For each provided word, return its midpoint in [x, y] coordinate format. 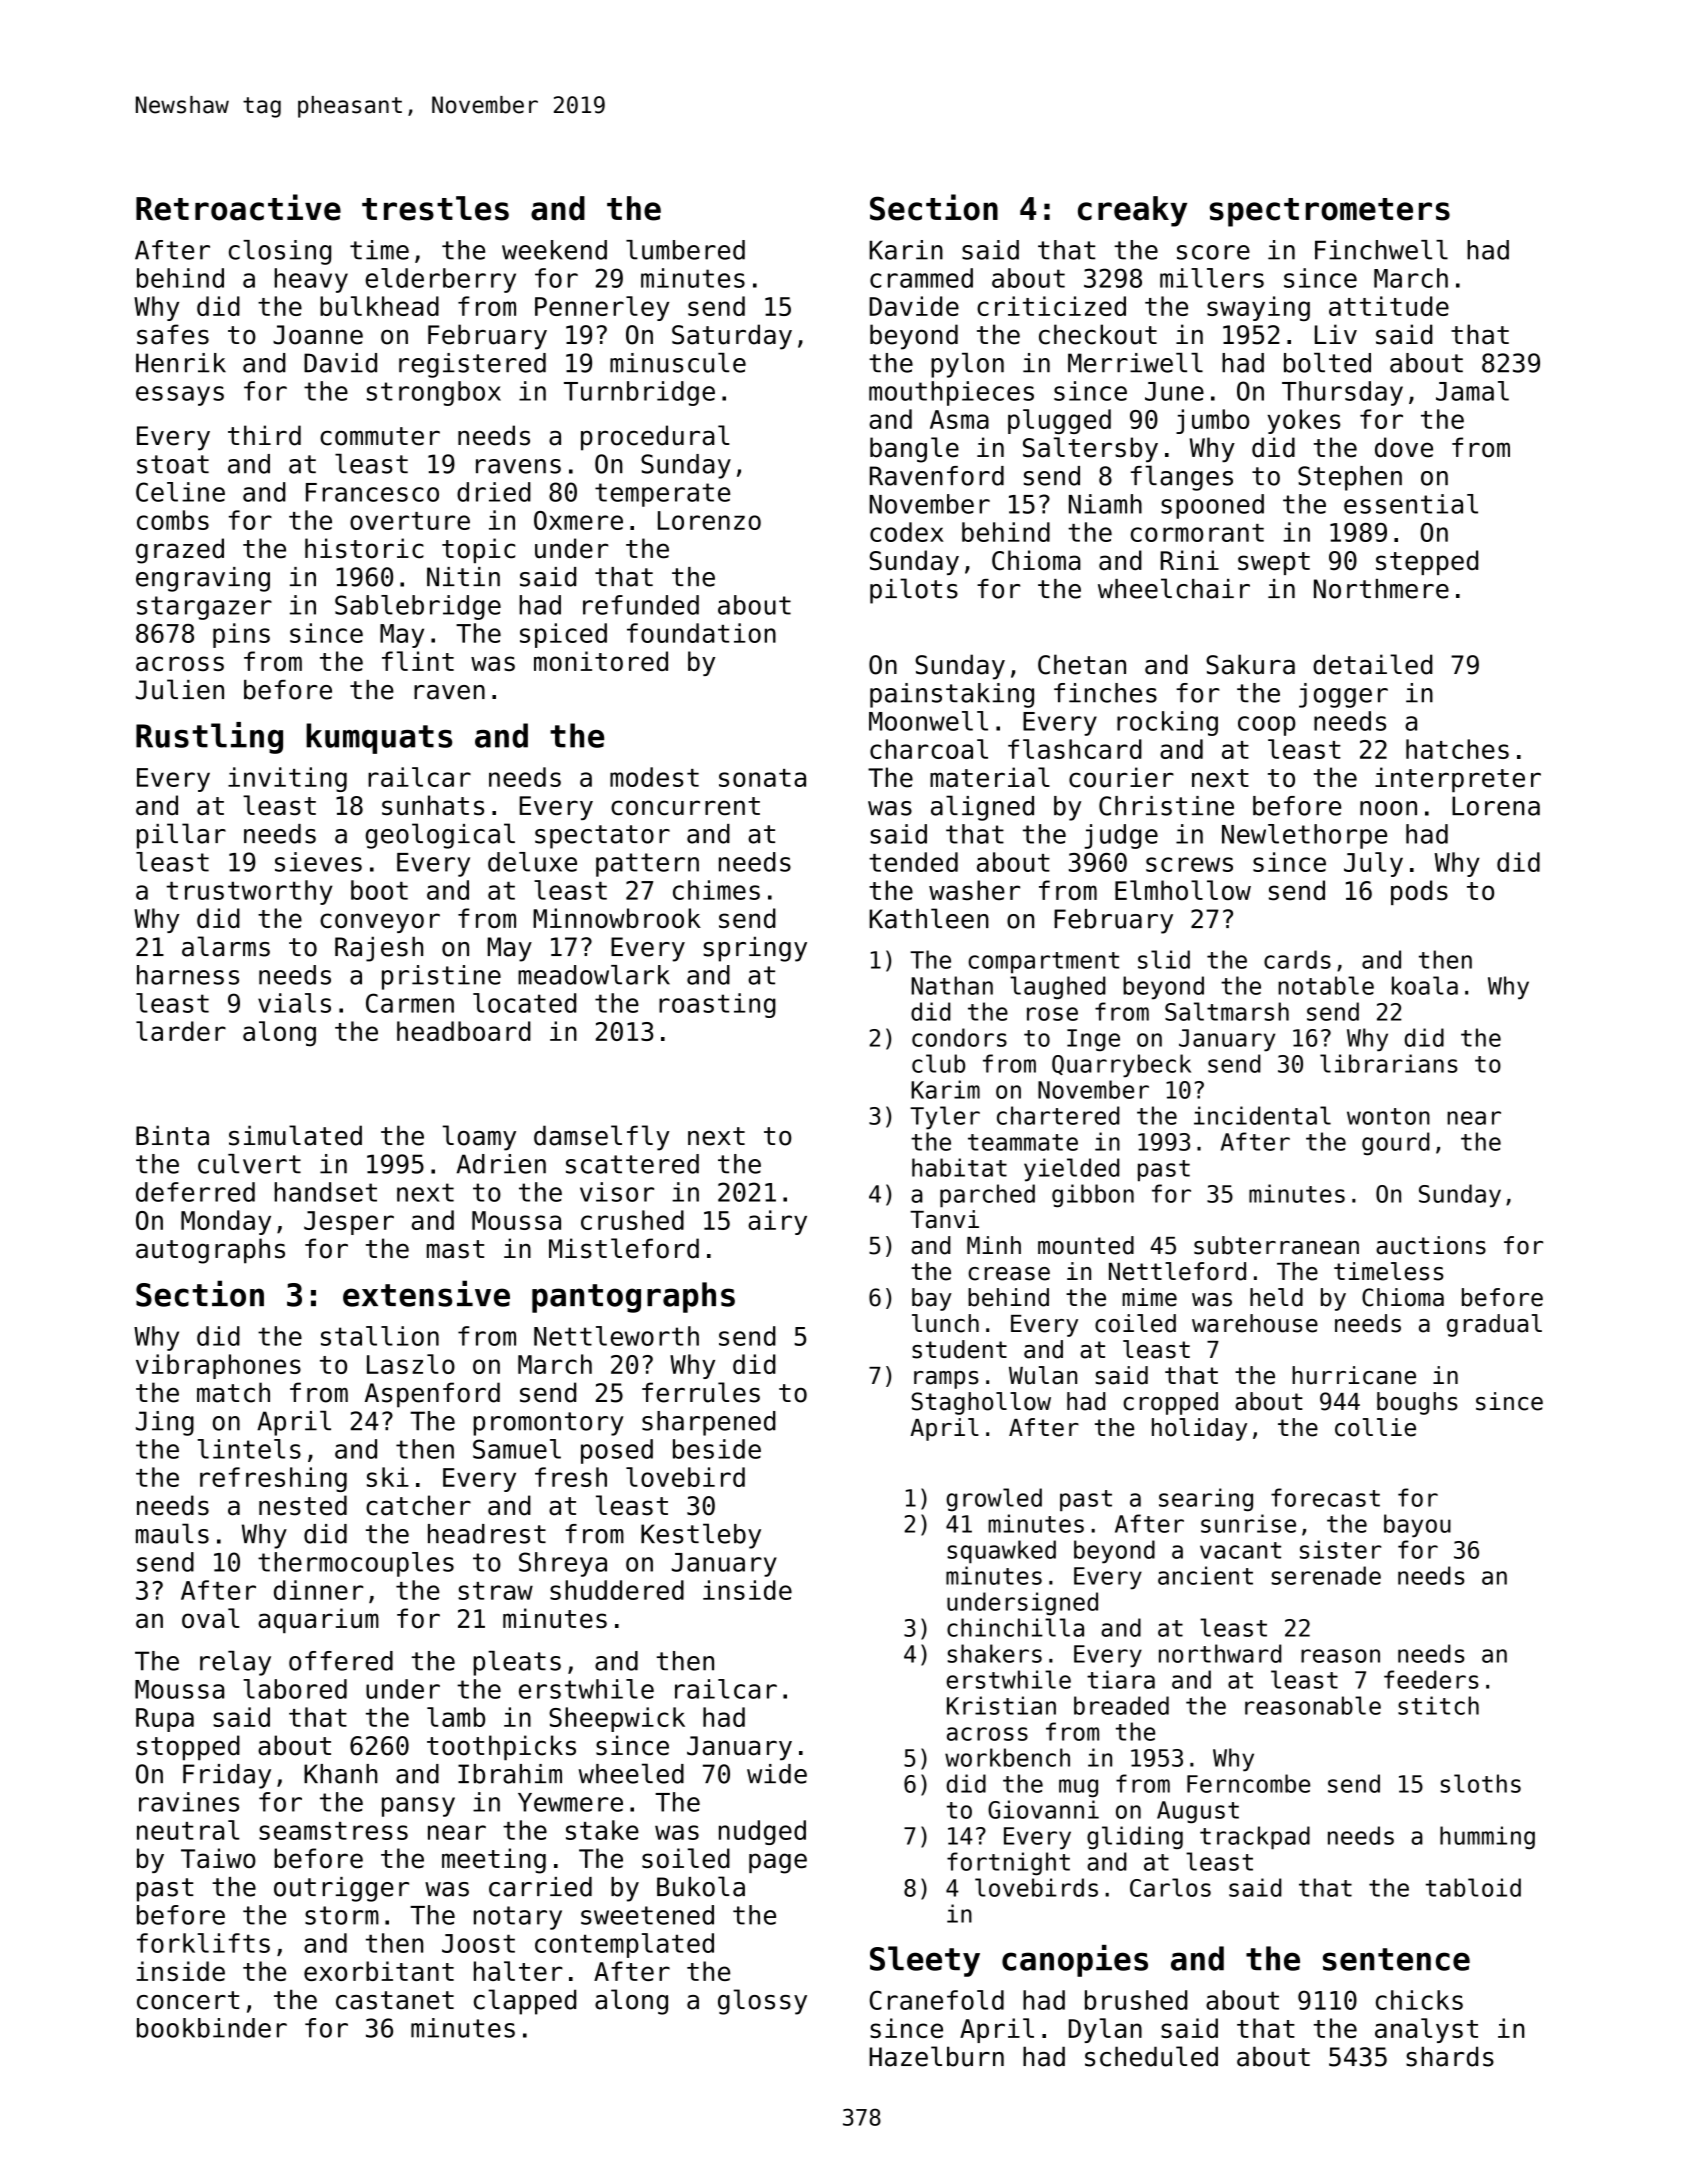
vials [294, 1003]
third [264, 435]
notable [1326, 985]
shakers [994, 1653]
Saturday [732, 337]
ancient [1205, 1575]
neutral [188, 1830]
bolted [1327, 363]
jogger [1343, 695]
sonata [762, 778]
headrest [487, 1534]
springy [755, 949]
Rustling [209, 738]
